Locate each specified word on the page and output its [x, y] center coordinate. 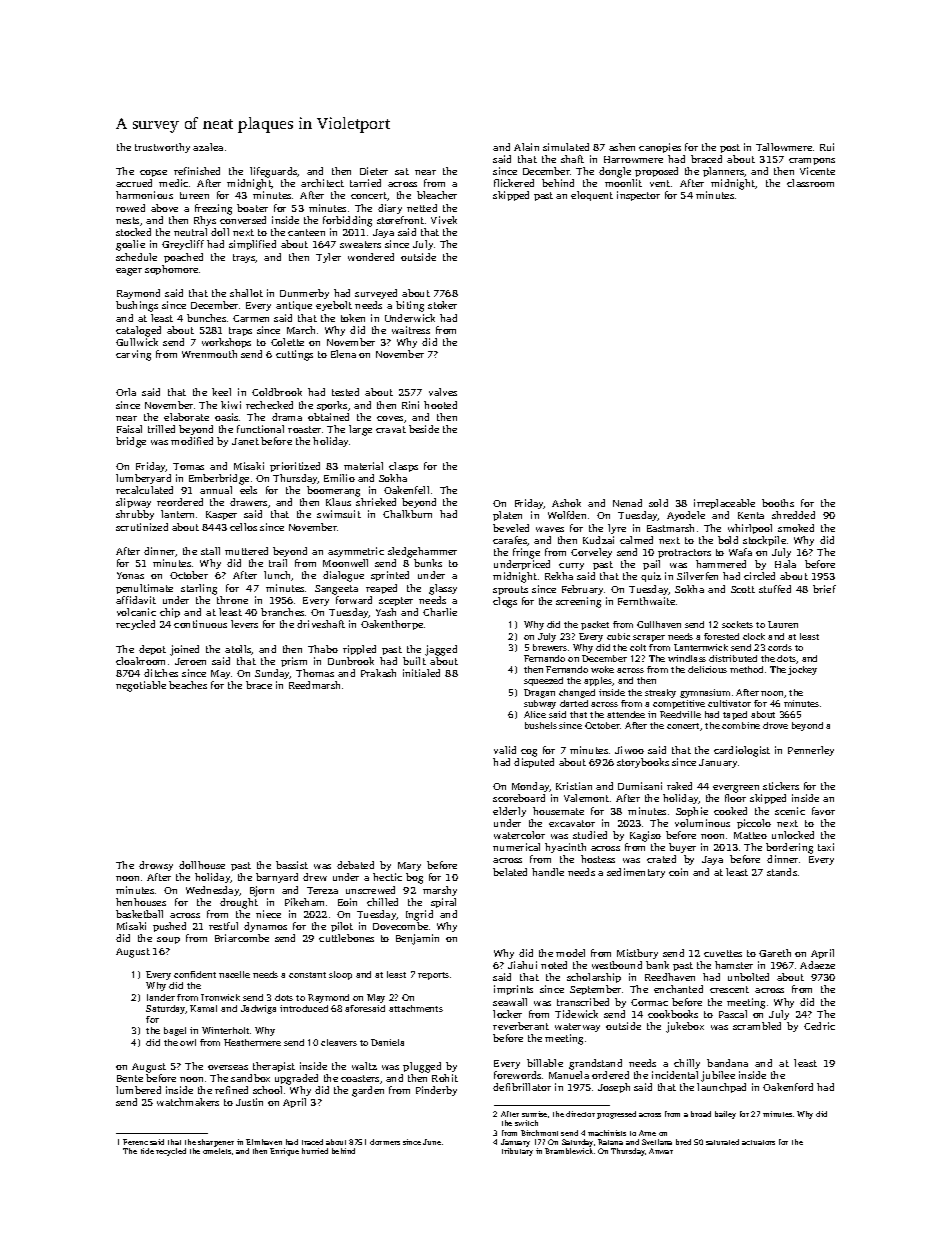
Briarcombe [242, 938]
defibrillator [522, 1087]
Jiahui [522, 965]
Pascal [733, 1014]
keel [221, 392]
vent [660, 183]
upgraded [296, 1079]
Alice [535, 714]
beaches [188, 685]
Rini [410, 405]
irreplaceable [724, 504]
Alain [526, 147]
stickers [781, 786]
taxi [826, 847]
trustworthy [162, 148]
